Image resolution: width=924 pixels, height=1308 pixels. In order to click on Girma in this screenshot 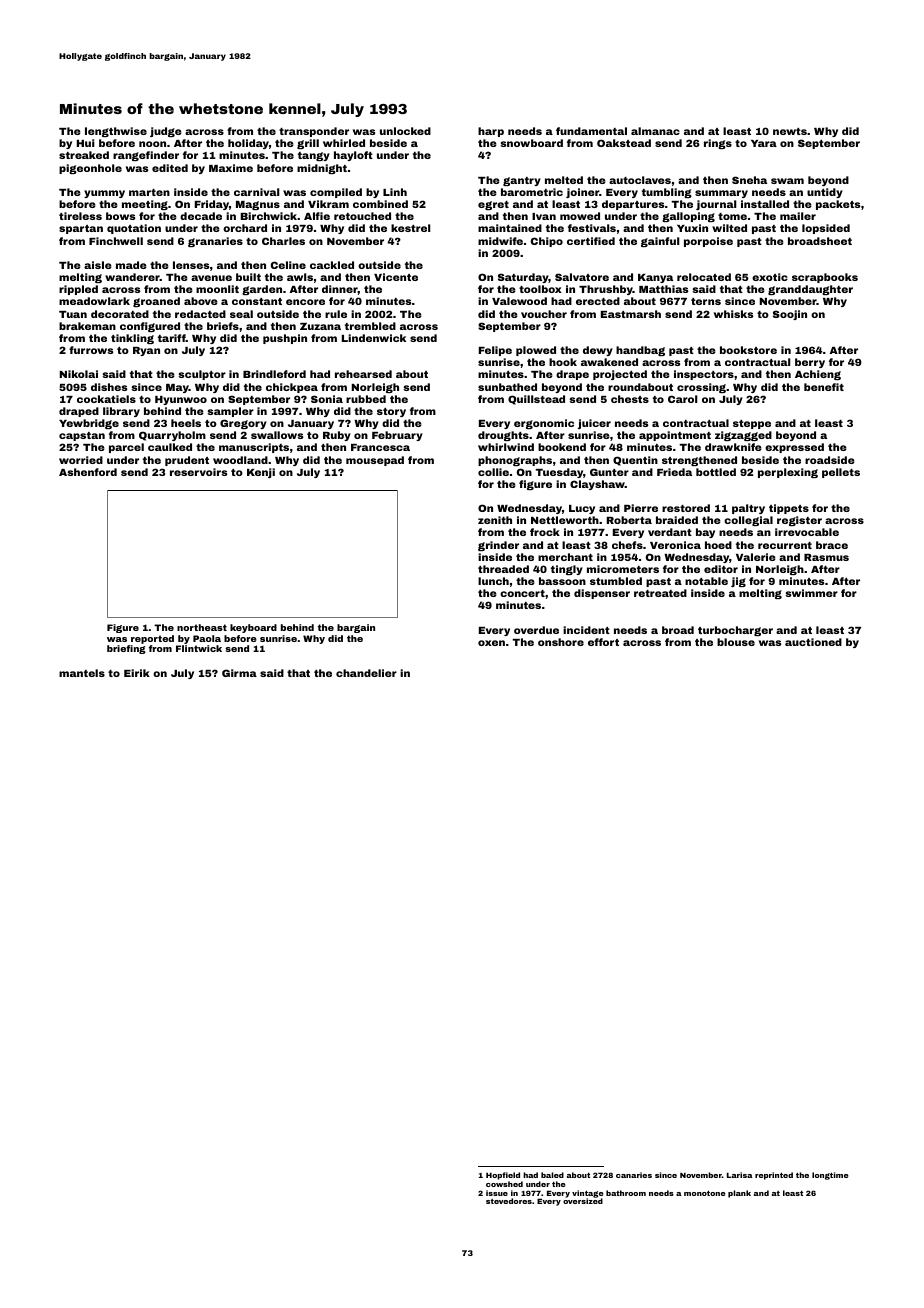, I will do `click(239, 673)`.
